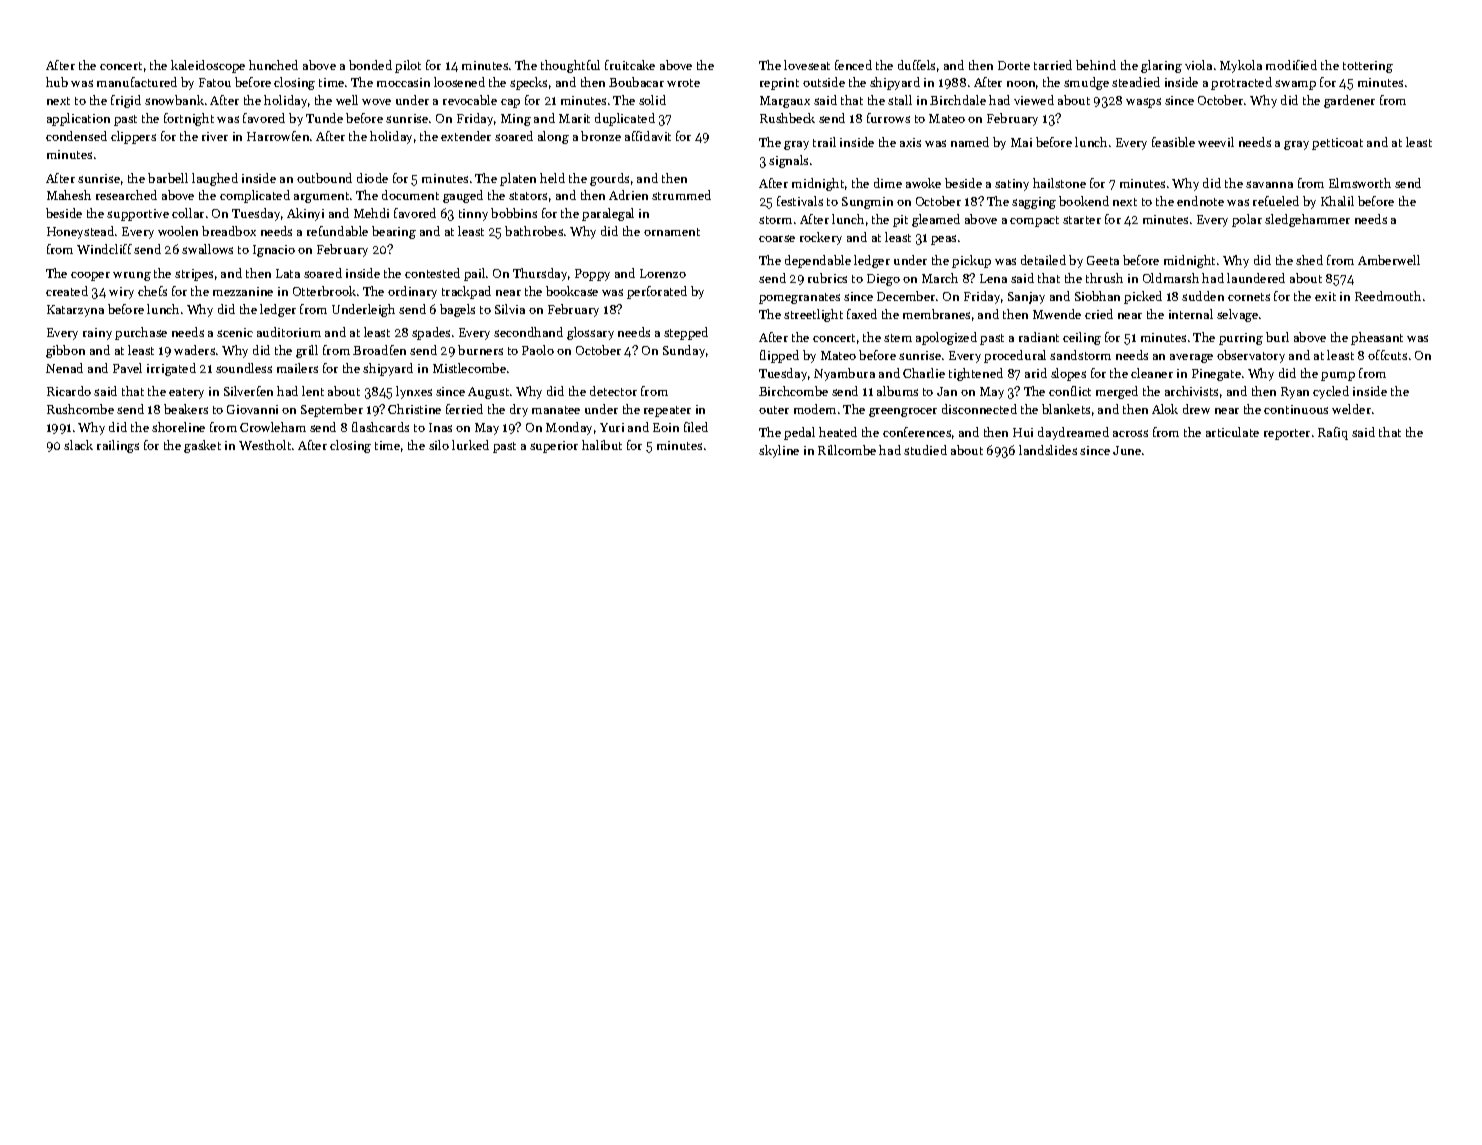  I want to click on ornament, so click(672, 232).
